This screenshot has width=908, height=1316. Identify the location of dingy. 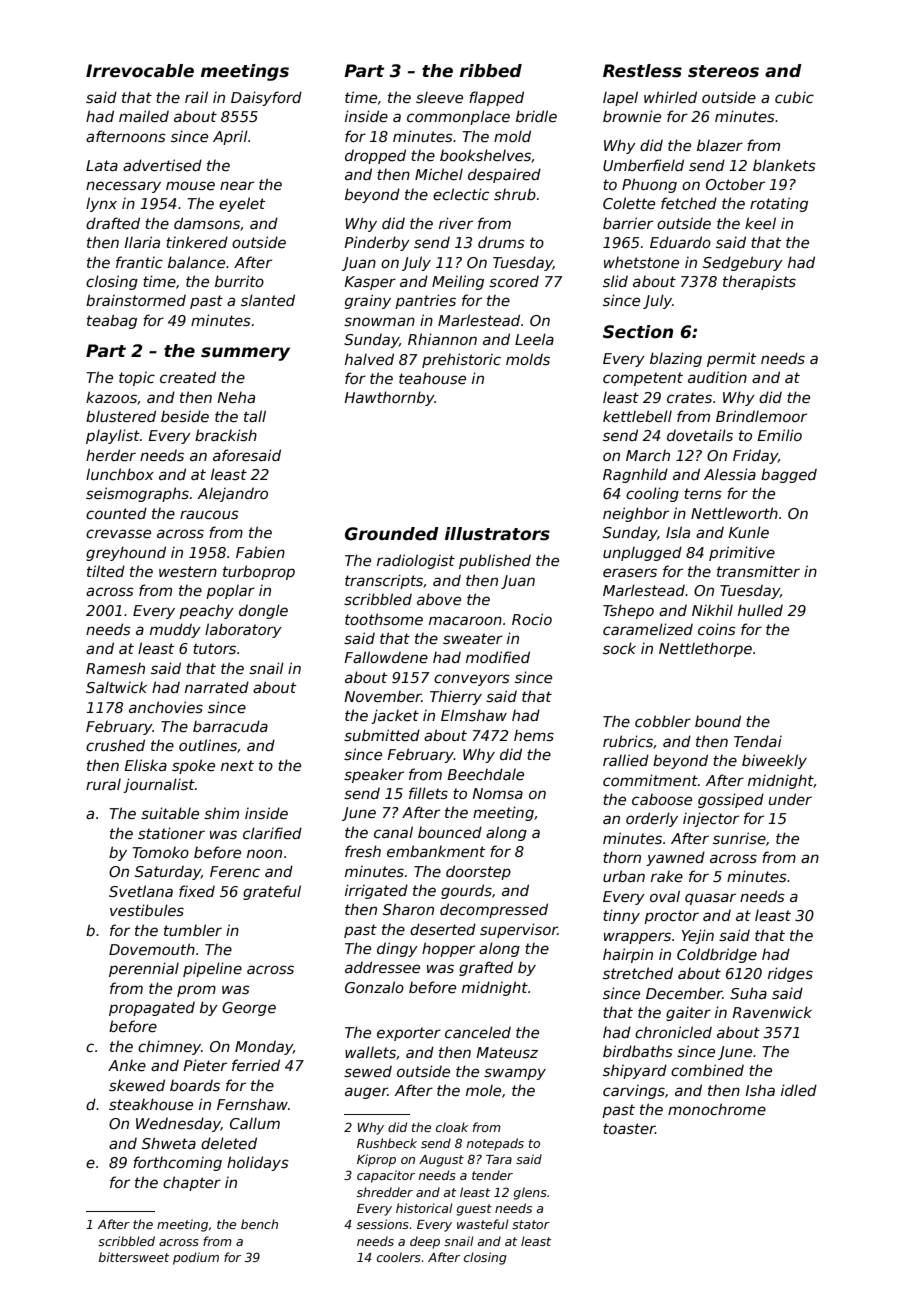
(397, 949).
